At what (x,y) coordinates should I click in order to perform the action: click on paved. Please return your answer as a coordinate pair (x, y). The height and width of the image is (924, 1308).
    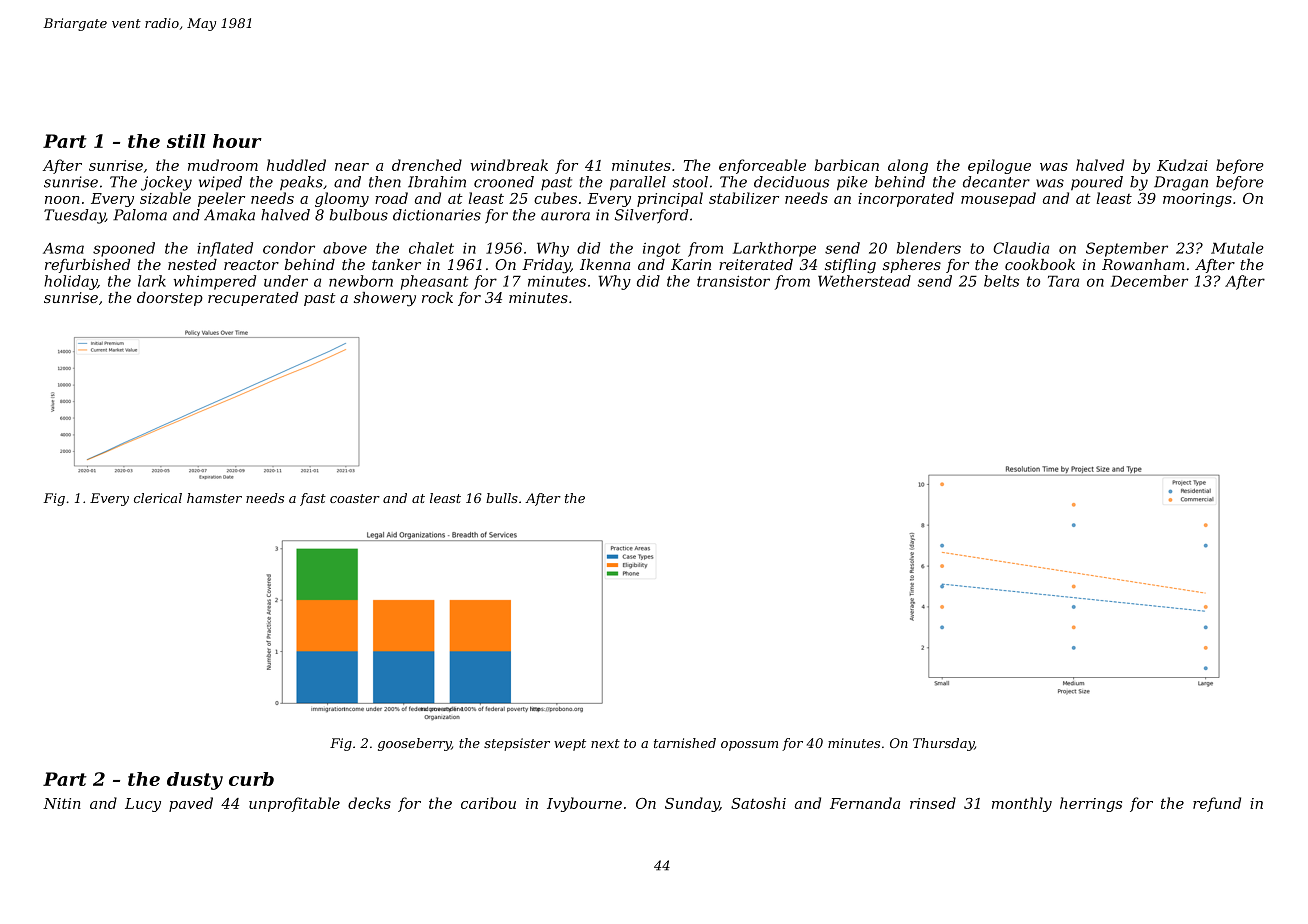
    Looking at the image, I should click on (191, 804).
